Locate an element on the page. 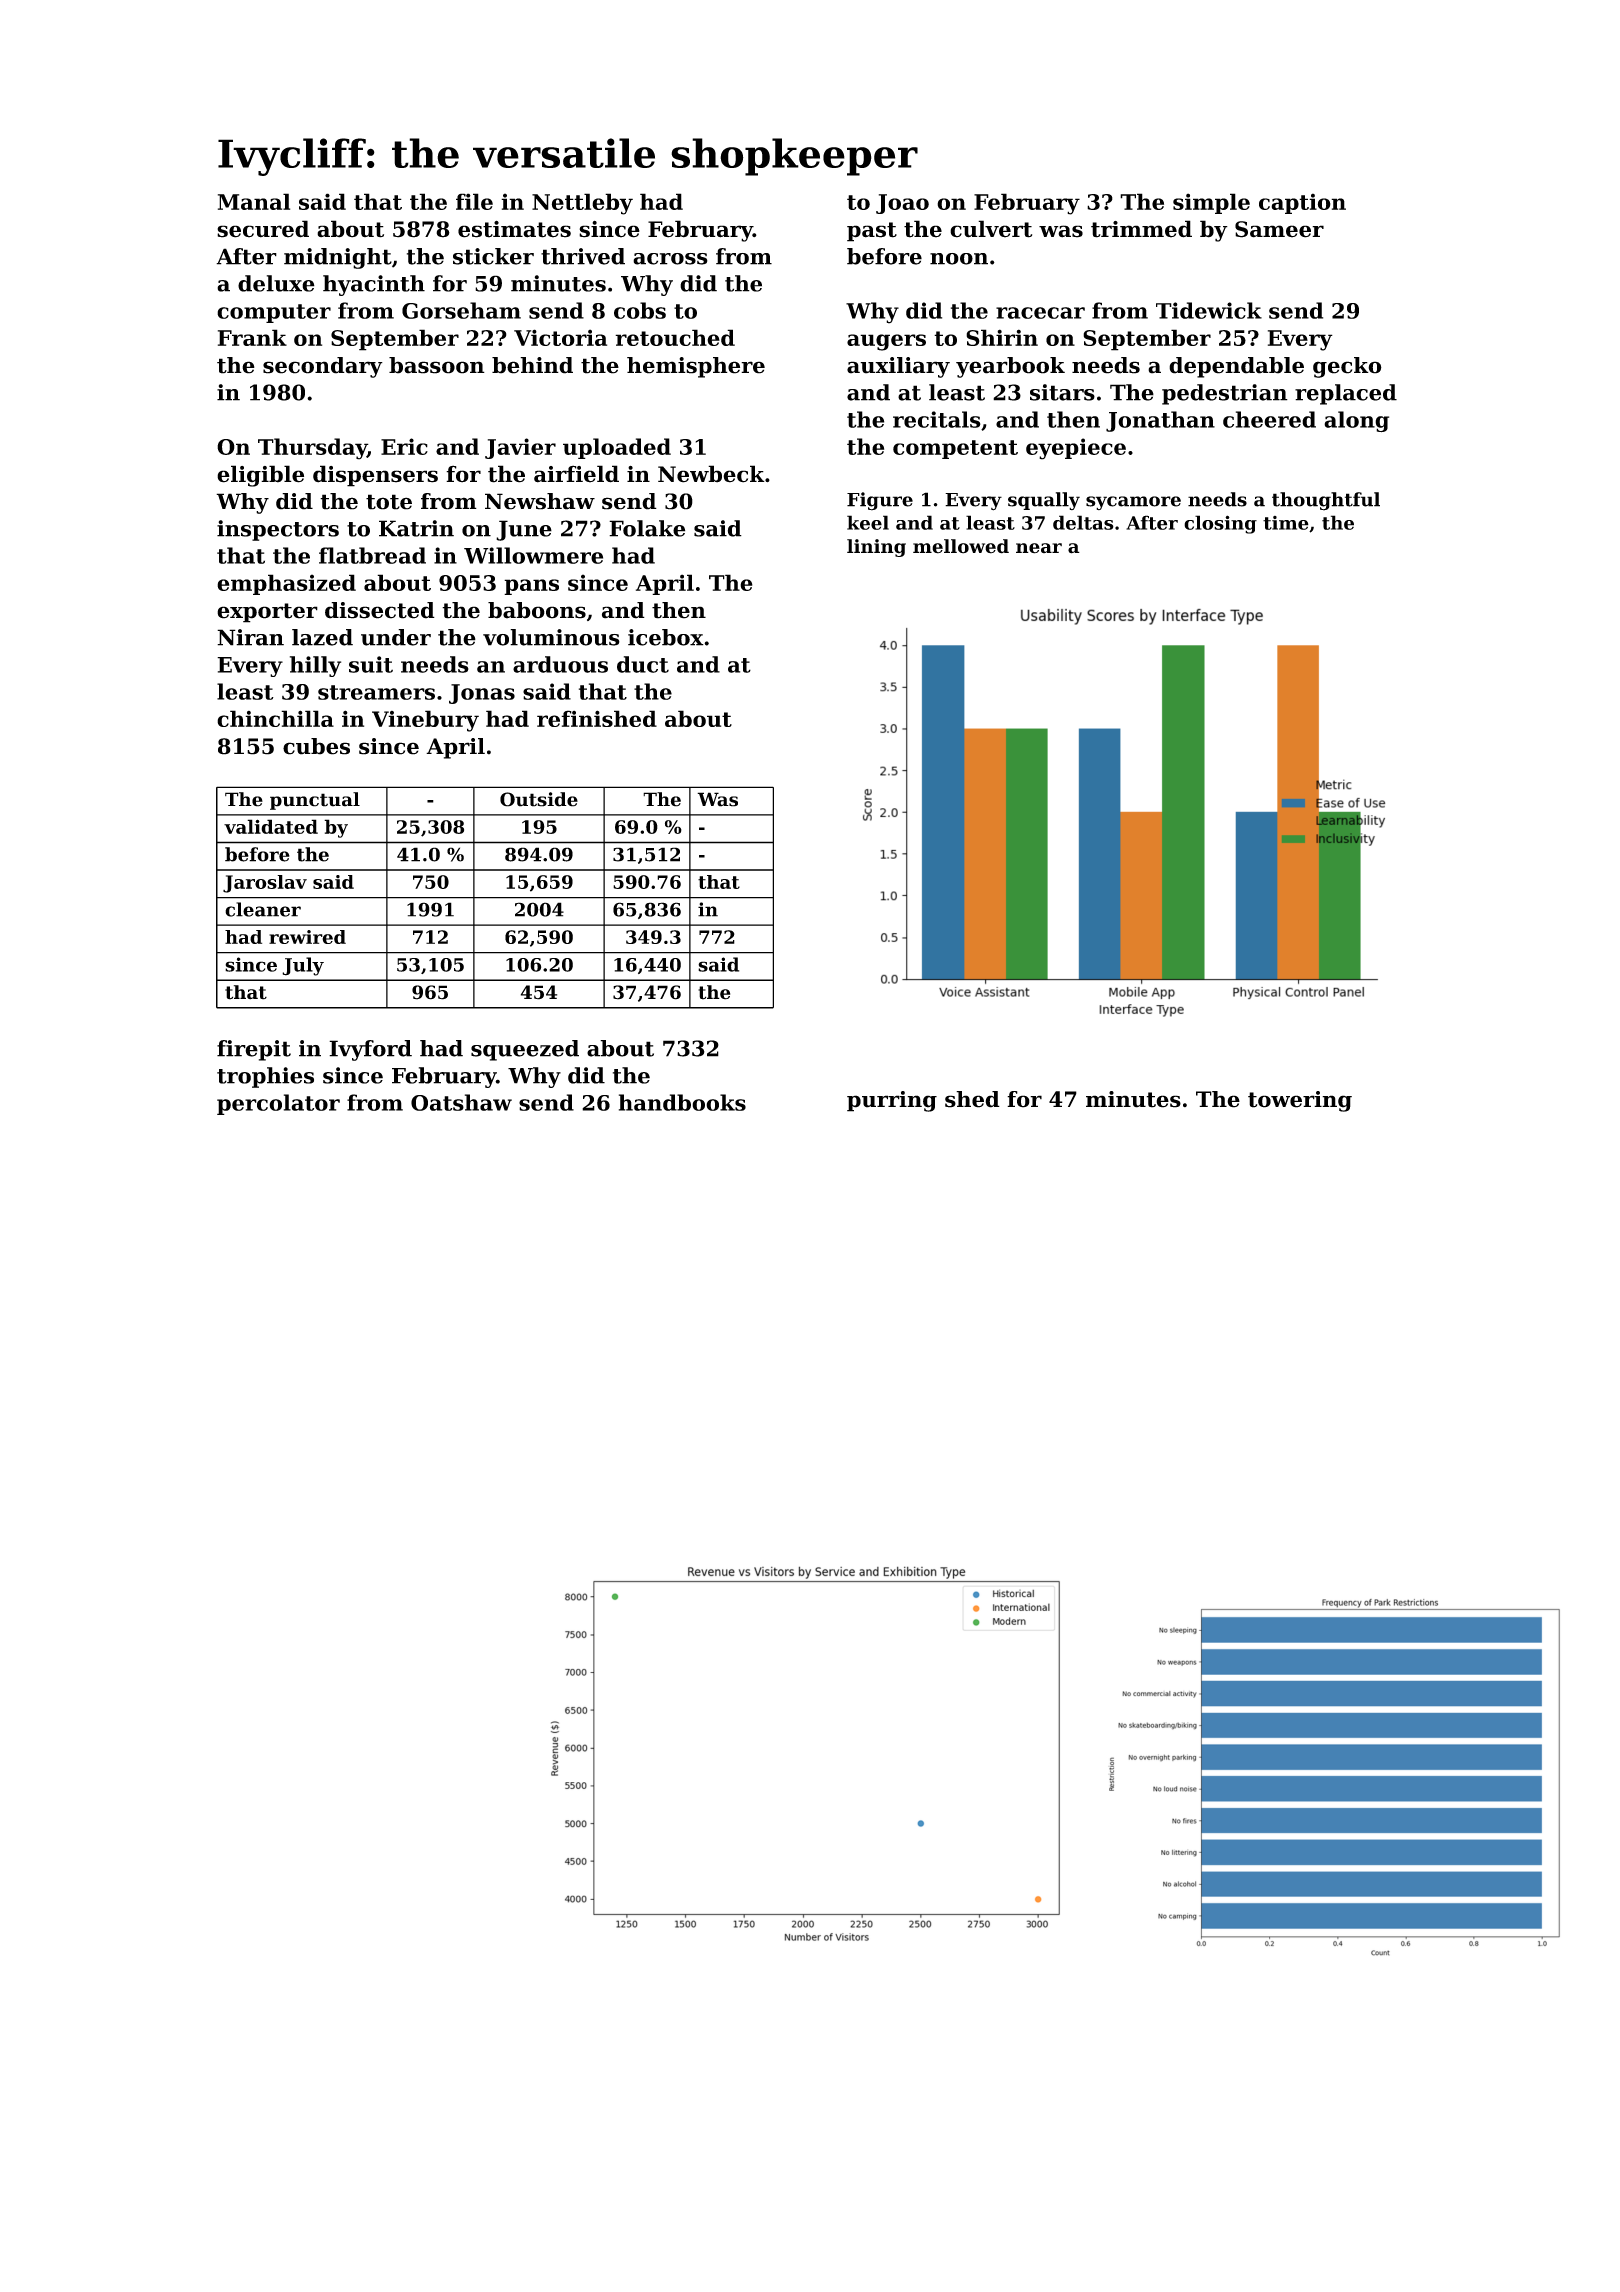 The width and height of the image is (1620, 2292). duct is located at coordinates (643, 664).
